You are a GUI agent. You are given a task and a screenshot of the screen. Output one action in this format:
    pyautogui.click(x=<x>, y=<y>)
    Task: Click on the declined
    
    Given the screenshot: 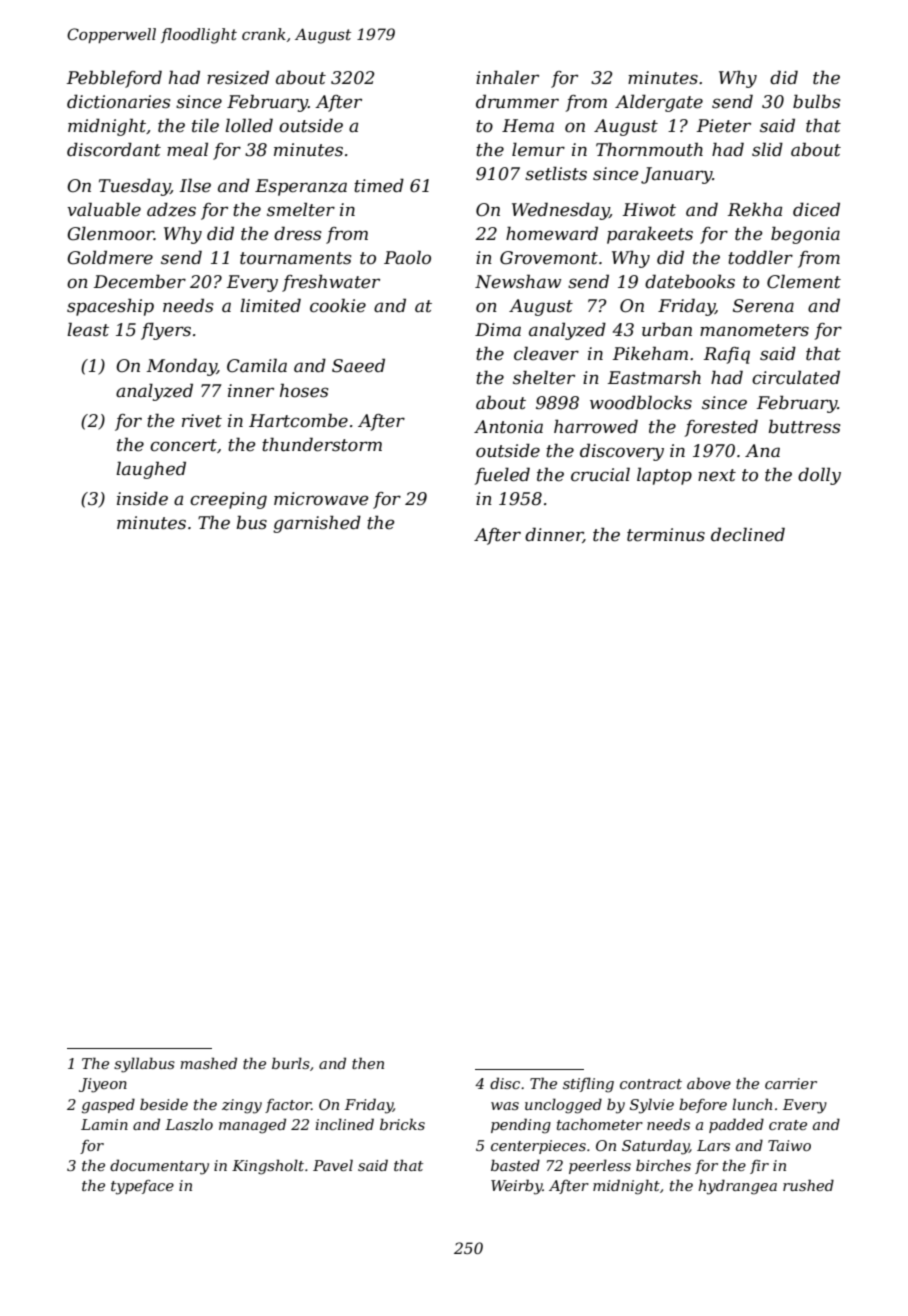 What is the action you would take?
    pyautogui.click(x=748, y=534)
